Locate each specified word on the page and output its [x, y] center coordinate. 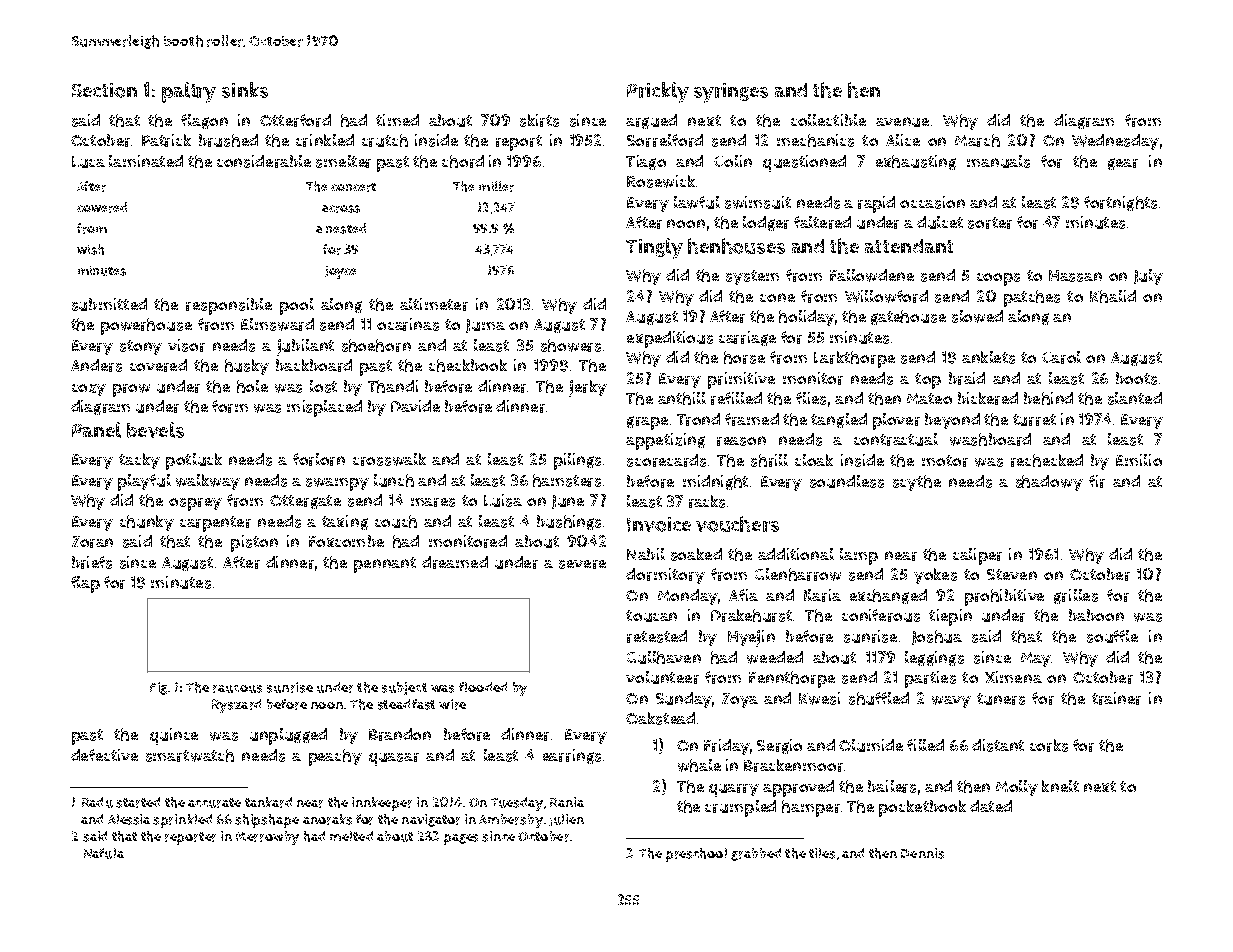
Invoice [659, 524]
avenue [902, 122]
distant [998, 745]
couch [396, 521]
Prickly [658, 92]
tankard [268, 802]
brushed [228, 140]
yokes [935, 576]
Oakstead [660, 718]
